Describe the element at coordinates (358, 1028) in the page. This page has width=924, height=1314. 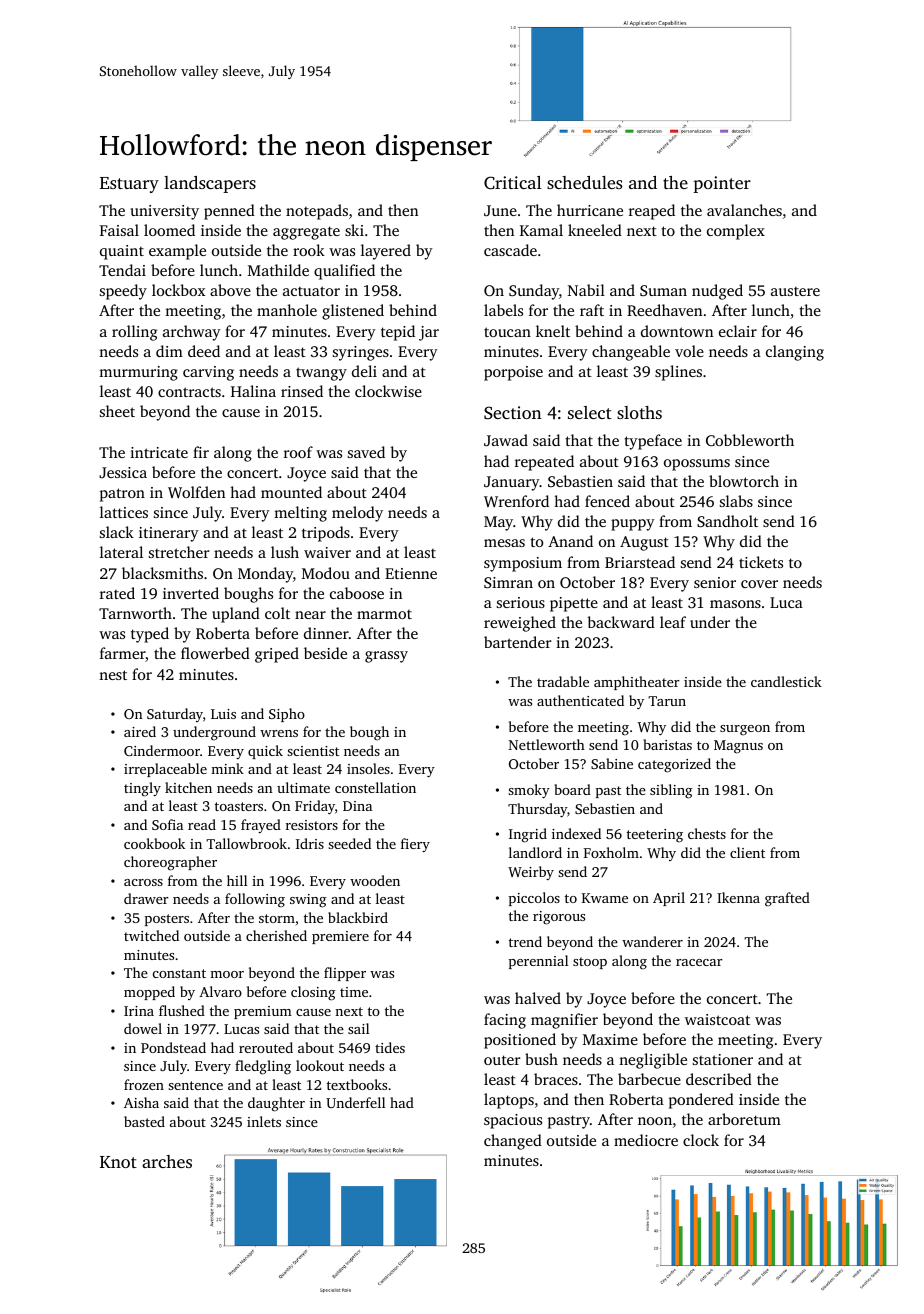
I see `sail` at that location.
